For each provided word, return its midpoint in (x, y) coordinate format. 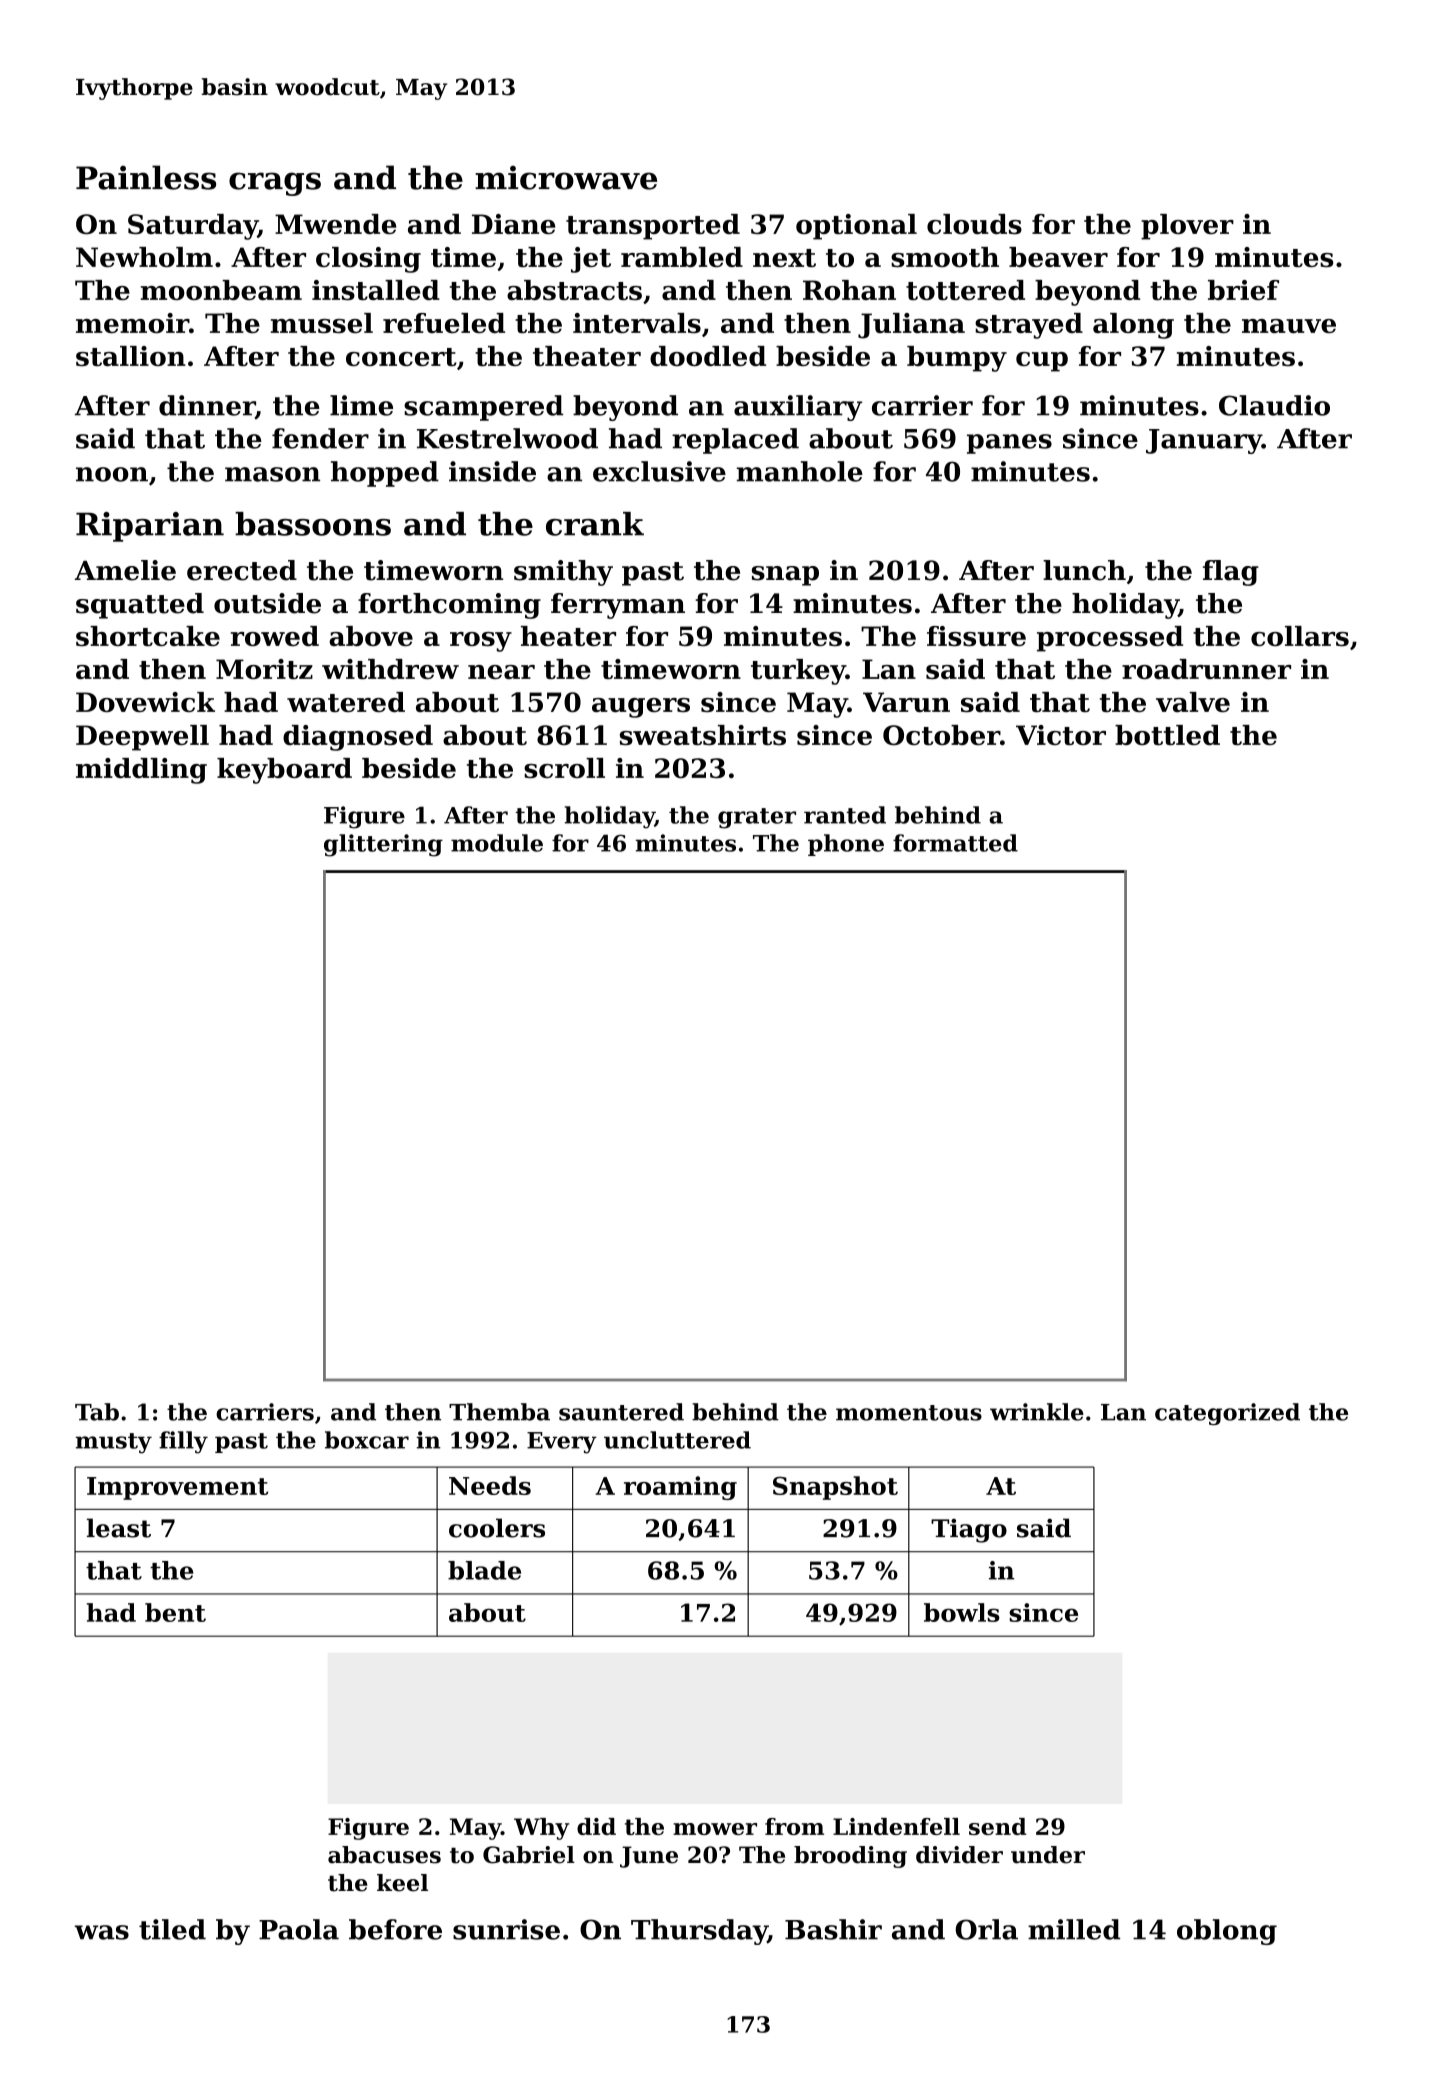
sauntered (621, 1412)
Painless (146, 177)
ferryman (618, 606)
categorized (1227, 1414)
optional (856, 227)
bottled (1167, 735)
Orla (986, 1929)
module (497, 843)
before (395, 1929)
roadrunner (1206, 669)
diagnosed (358, 738)
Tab (97, 1412)
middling (141, 771)
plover (1187, 227)
